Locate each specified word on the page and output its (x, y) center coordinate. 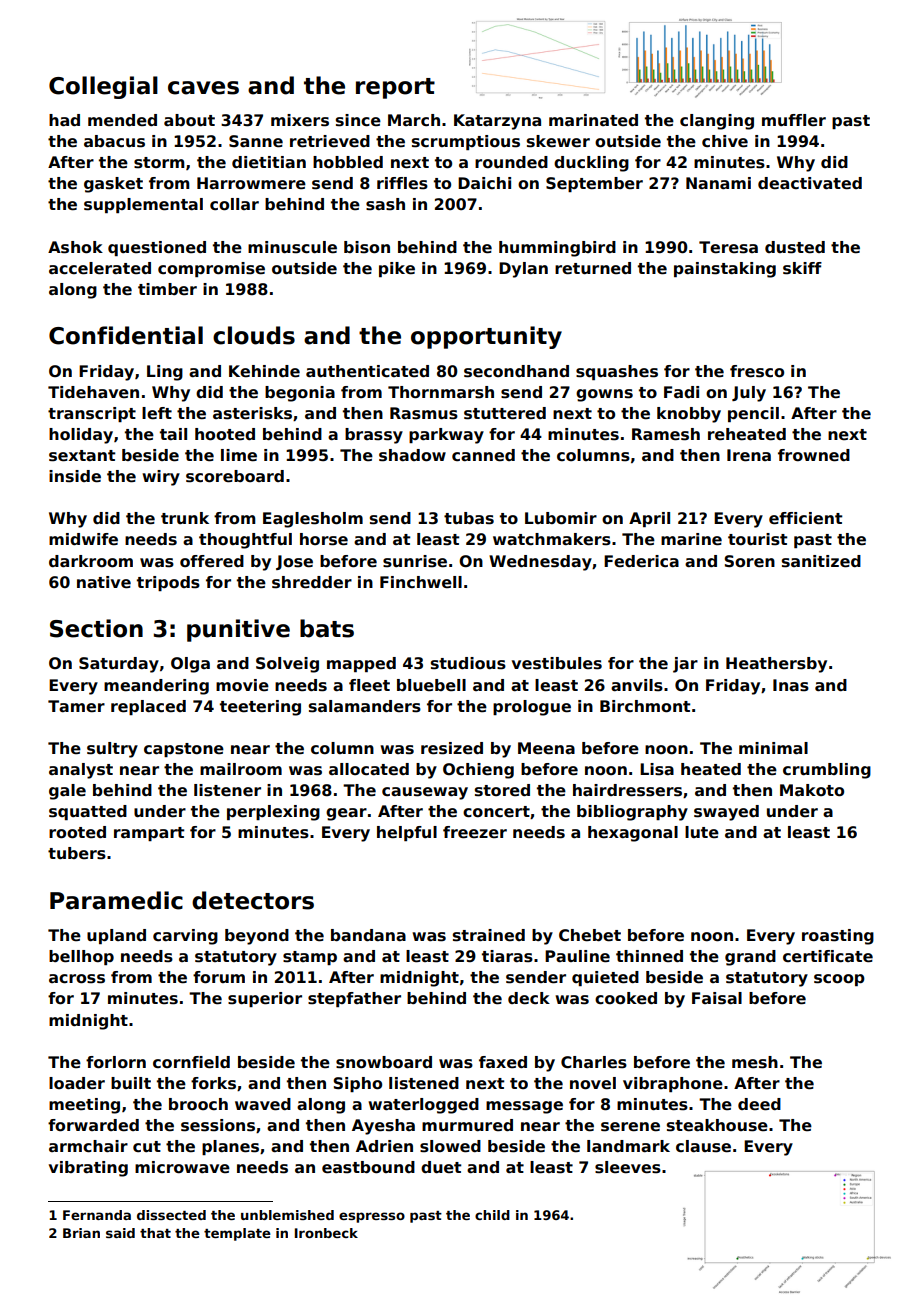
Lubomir (561, 518)
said (120, 1233)
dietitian (269, 162)
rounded (511, 162)
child (492, 1215)
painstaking (725, 270)
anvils (637, 685)
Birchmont (645, 706)
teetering (260, 708)
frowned (814, 455)
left (157, 413)
